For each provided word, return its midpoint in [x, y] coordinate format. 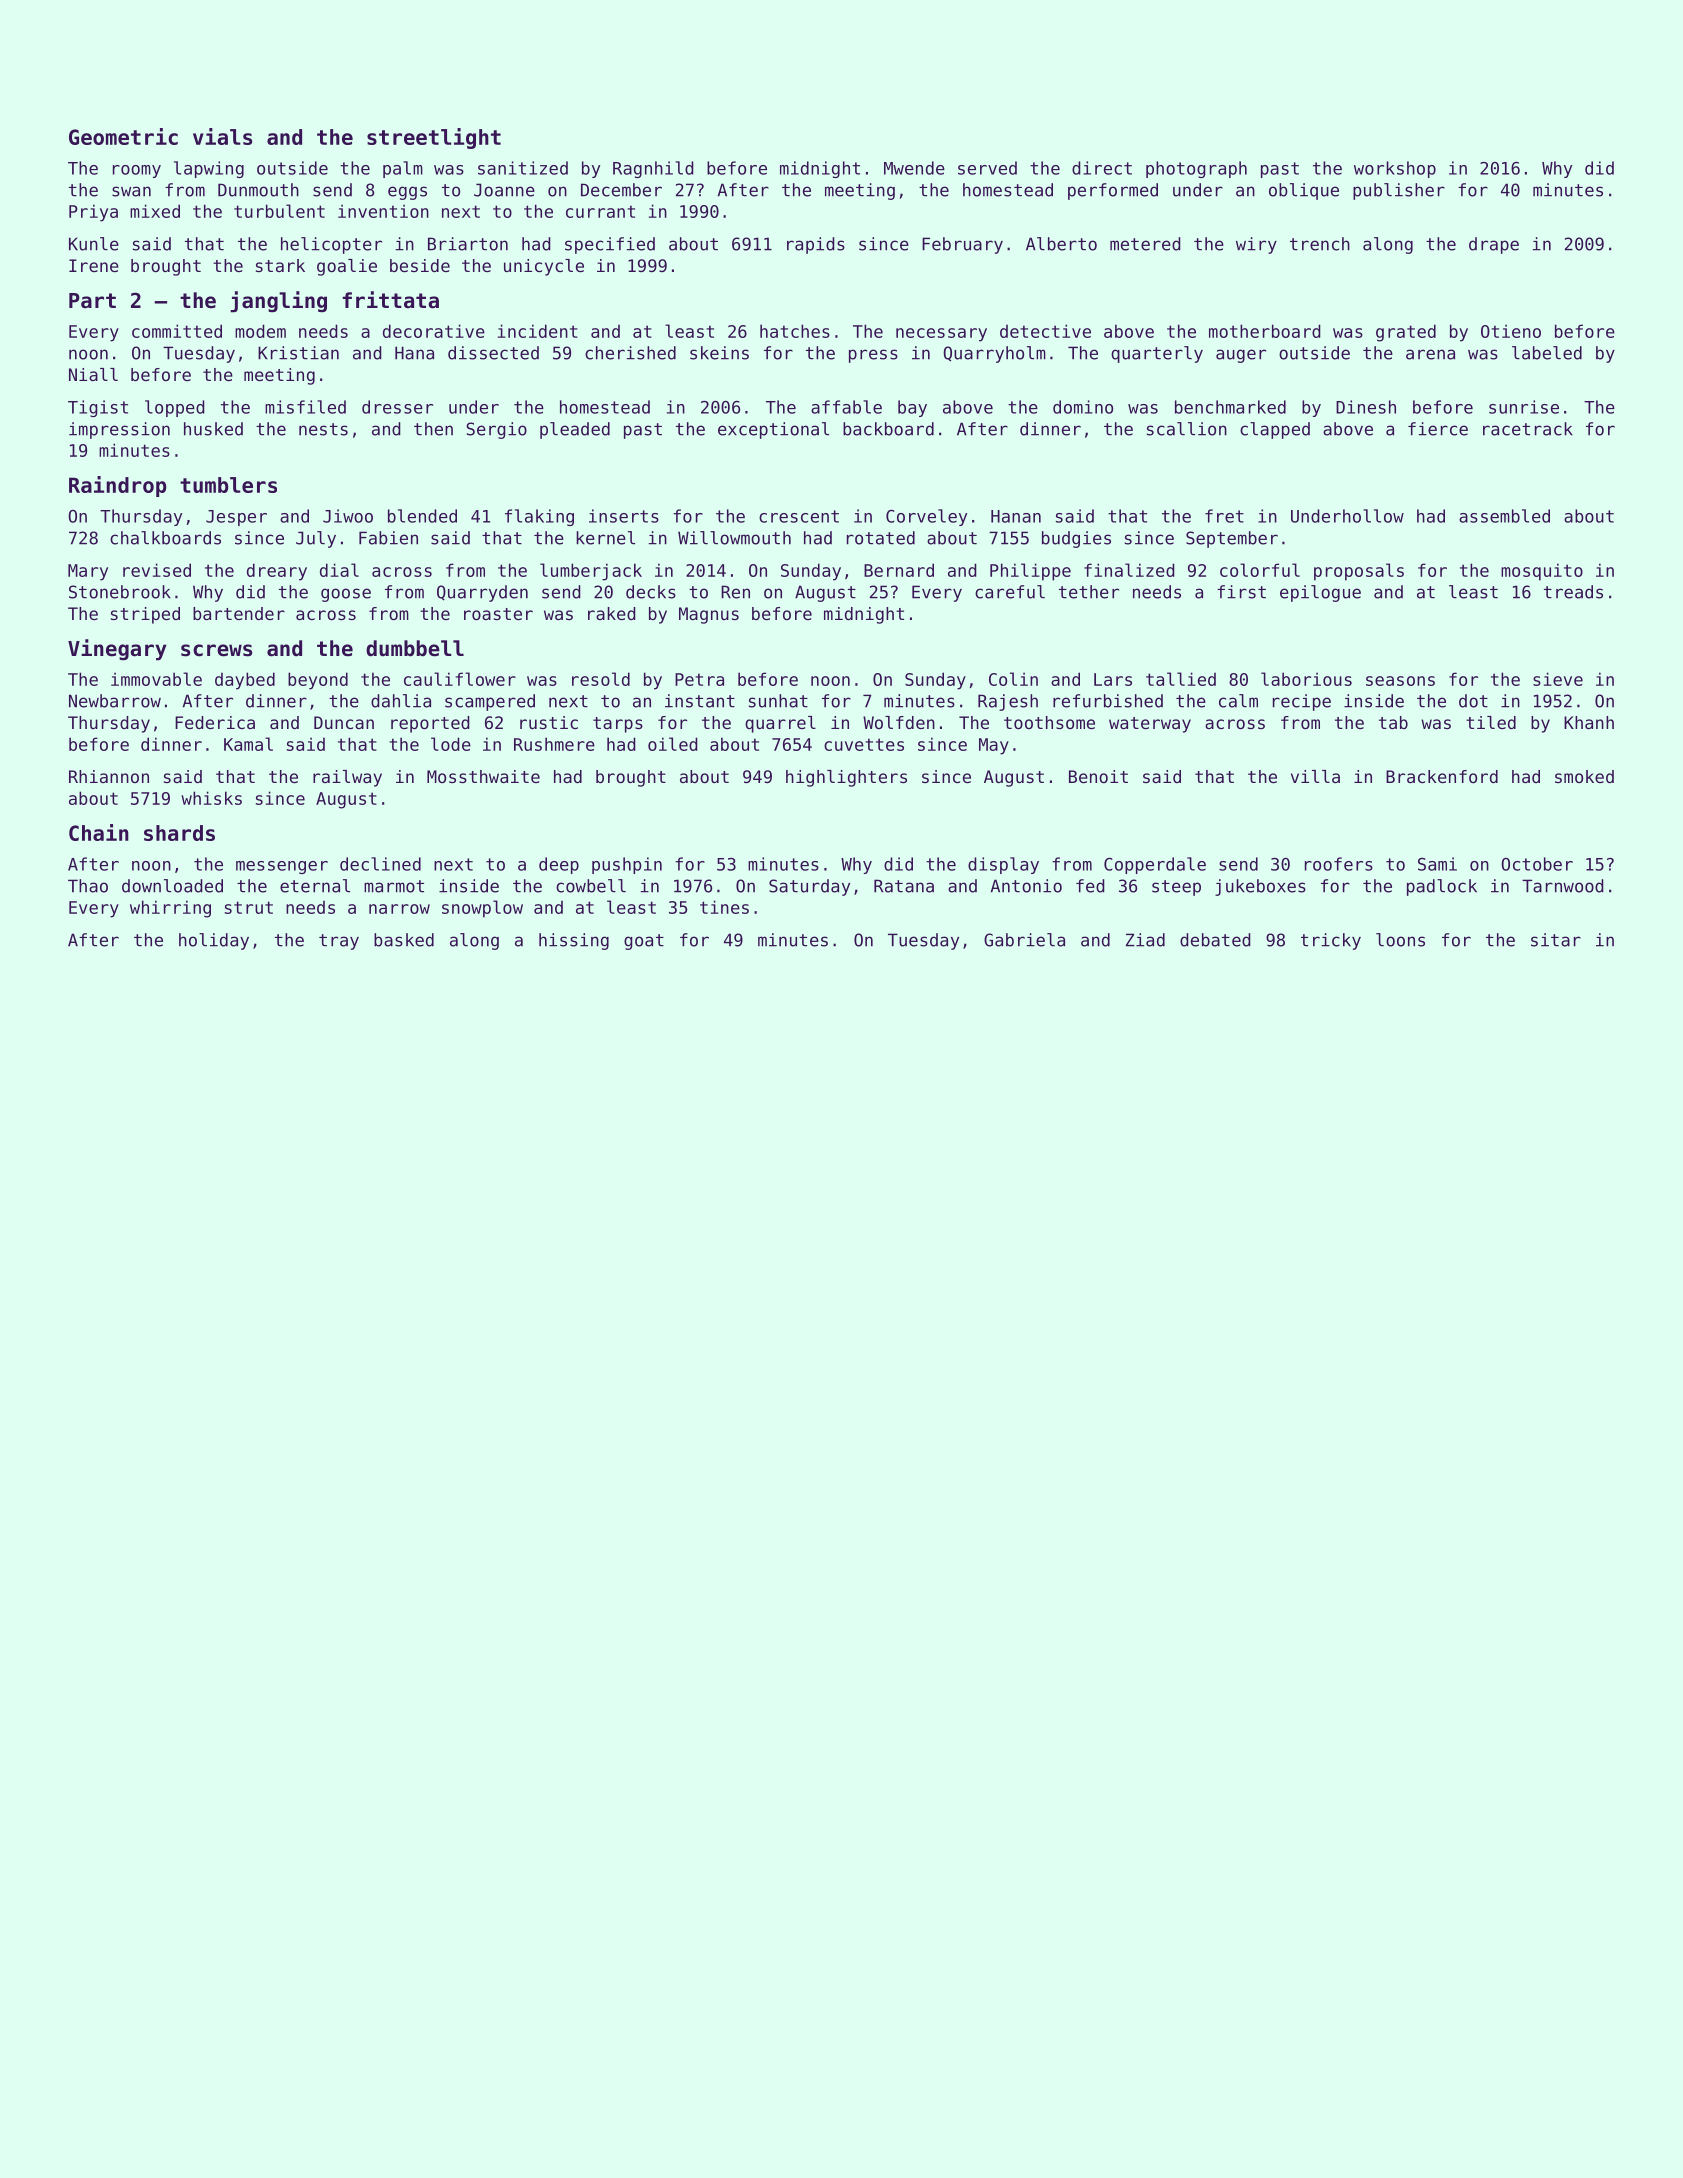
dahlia [401, 701]
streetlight [434, 138]
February [962, 245]
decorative [434, 331]
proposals [1359, 572]
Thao [88, 886]
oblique [1304, 191]
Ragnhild [653, 169]
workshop [1395, 169]
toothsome [1049, 722]
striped [145, 615]
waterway [1150, 725]
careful [1010, 592]
